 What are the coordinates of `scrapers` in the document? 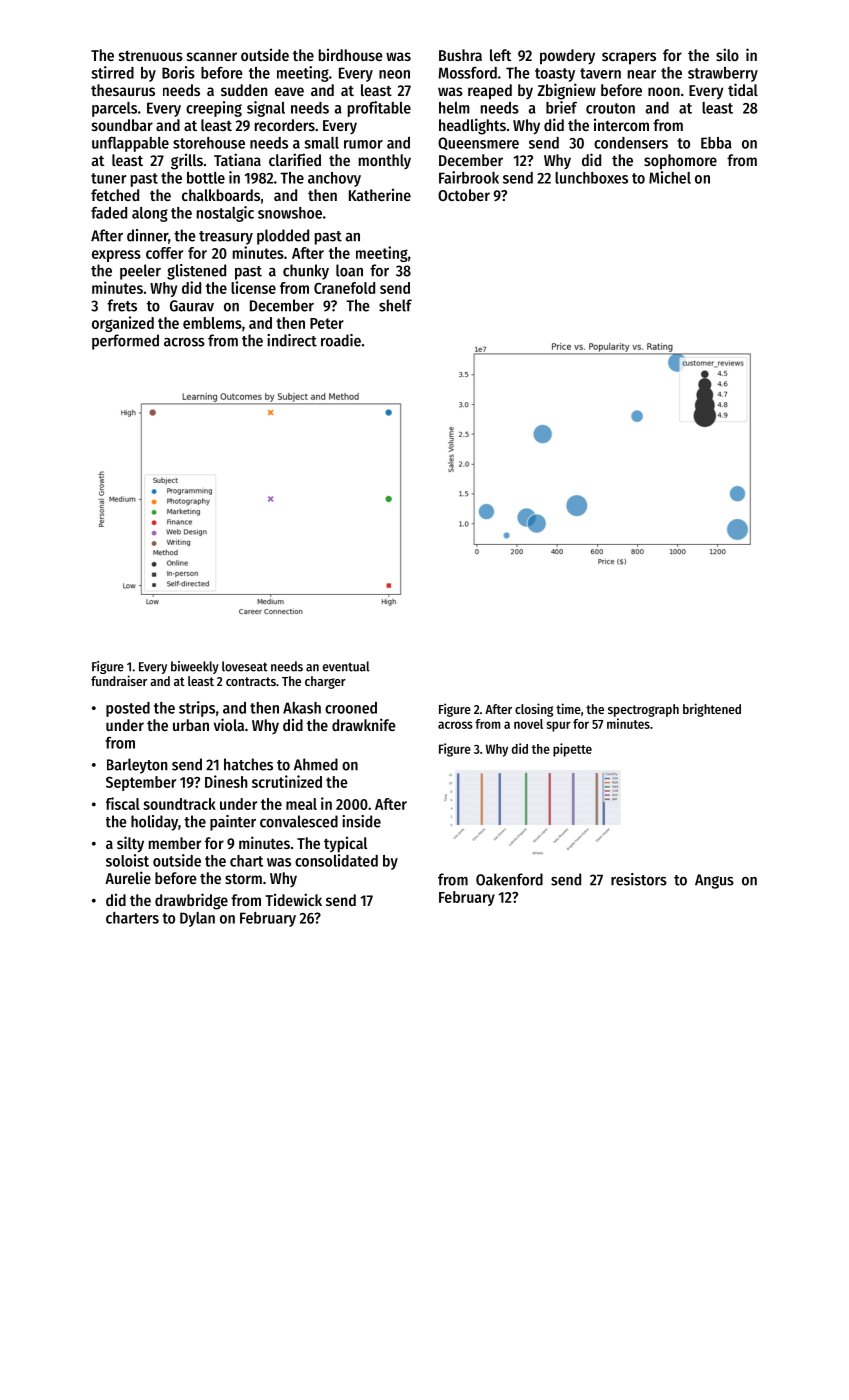 It's located at (629, 58).
